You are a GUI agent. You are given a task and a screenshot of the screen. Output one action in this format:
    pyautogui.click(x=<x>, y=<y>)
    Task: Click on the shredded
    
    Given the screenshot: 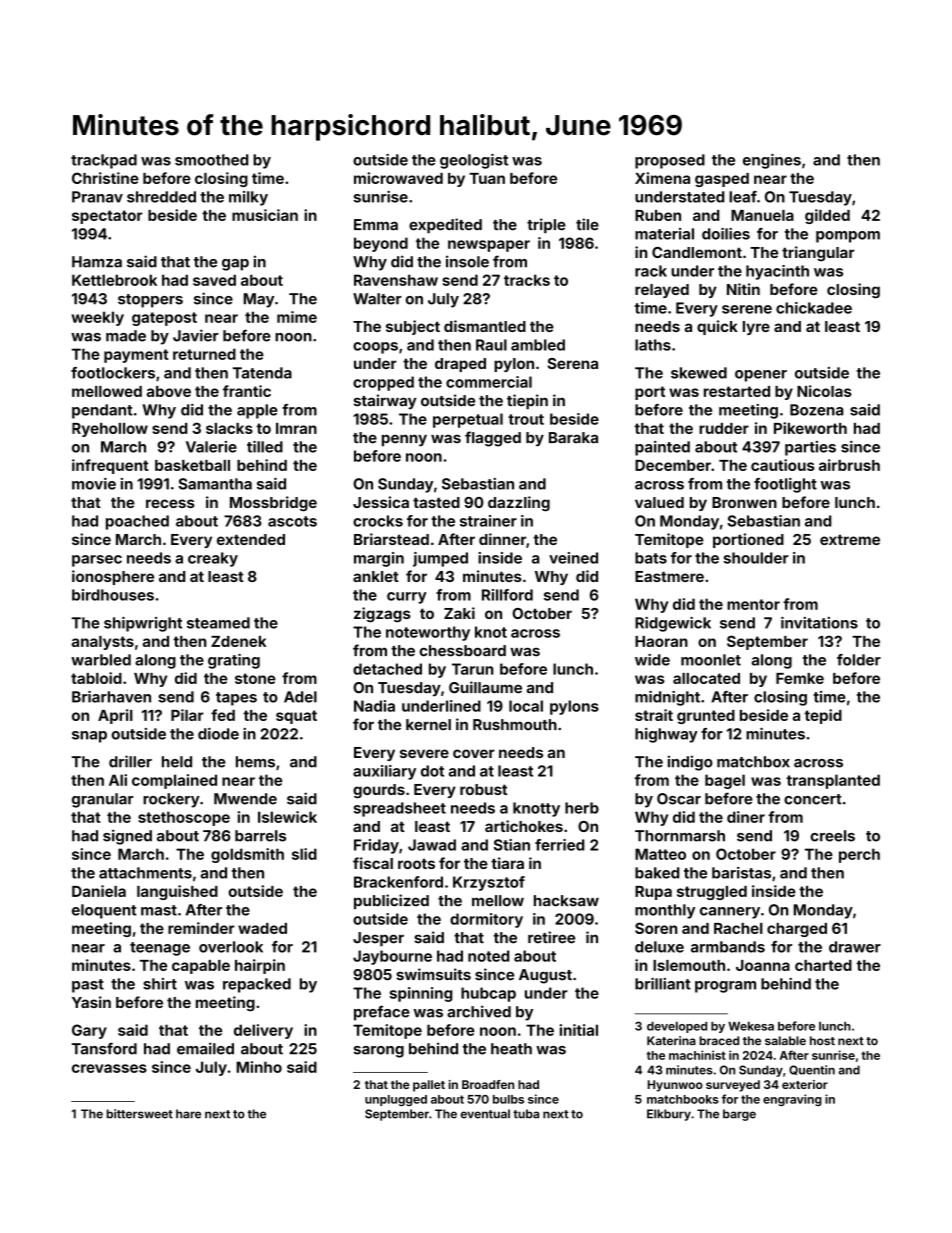 What is the action you would take?
    pyautogui.click(x=161, y=197)
